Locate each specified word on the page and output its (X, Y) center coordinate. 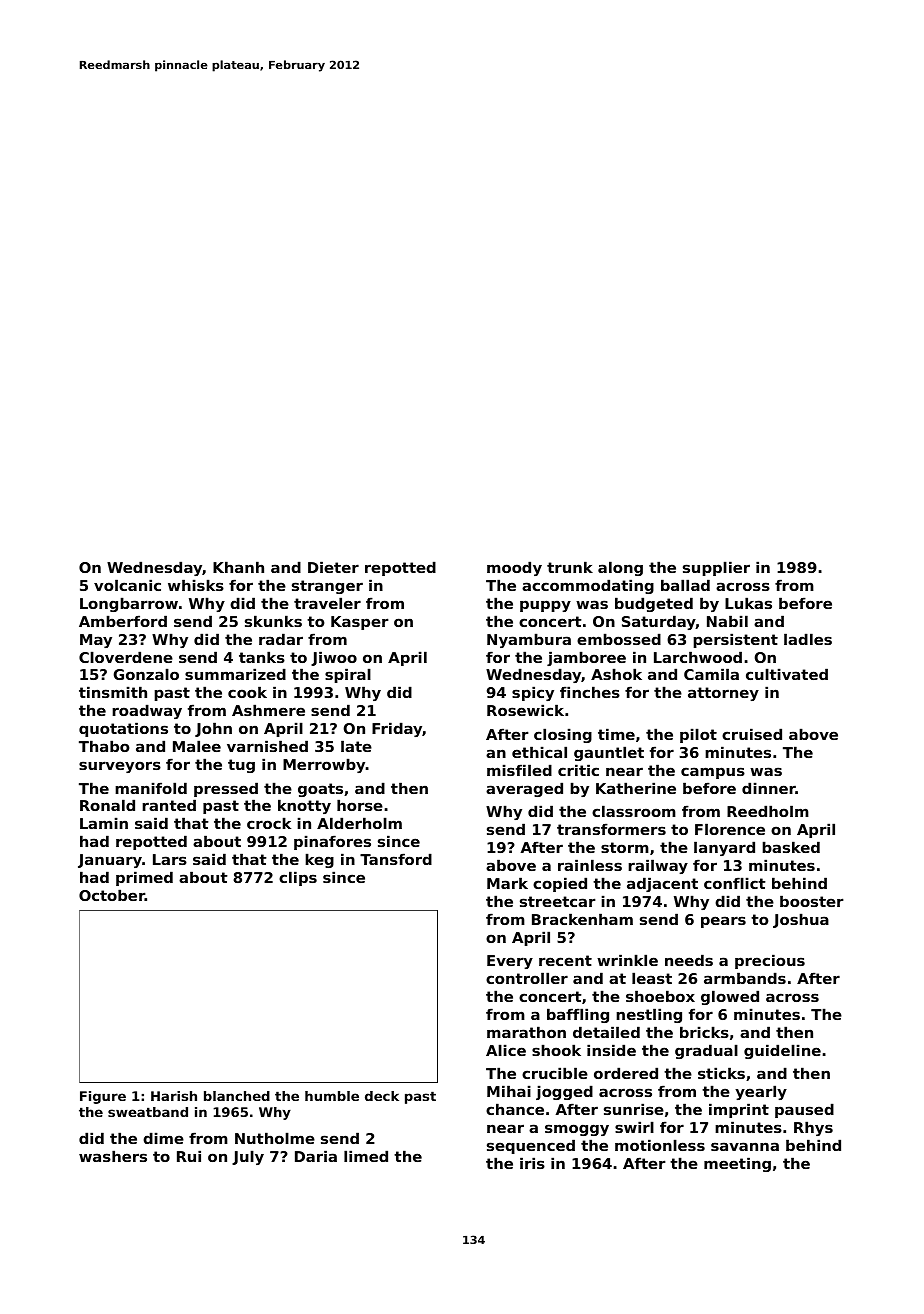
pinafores (332, 842)
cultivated (787, 674)
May (96, 641)
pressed (226, 789)
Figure (103, 1097)
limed (366, 1156)
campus (713, 773)
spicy (533, 693)
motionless (660, 1145)
